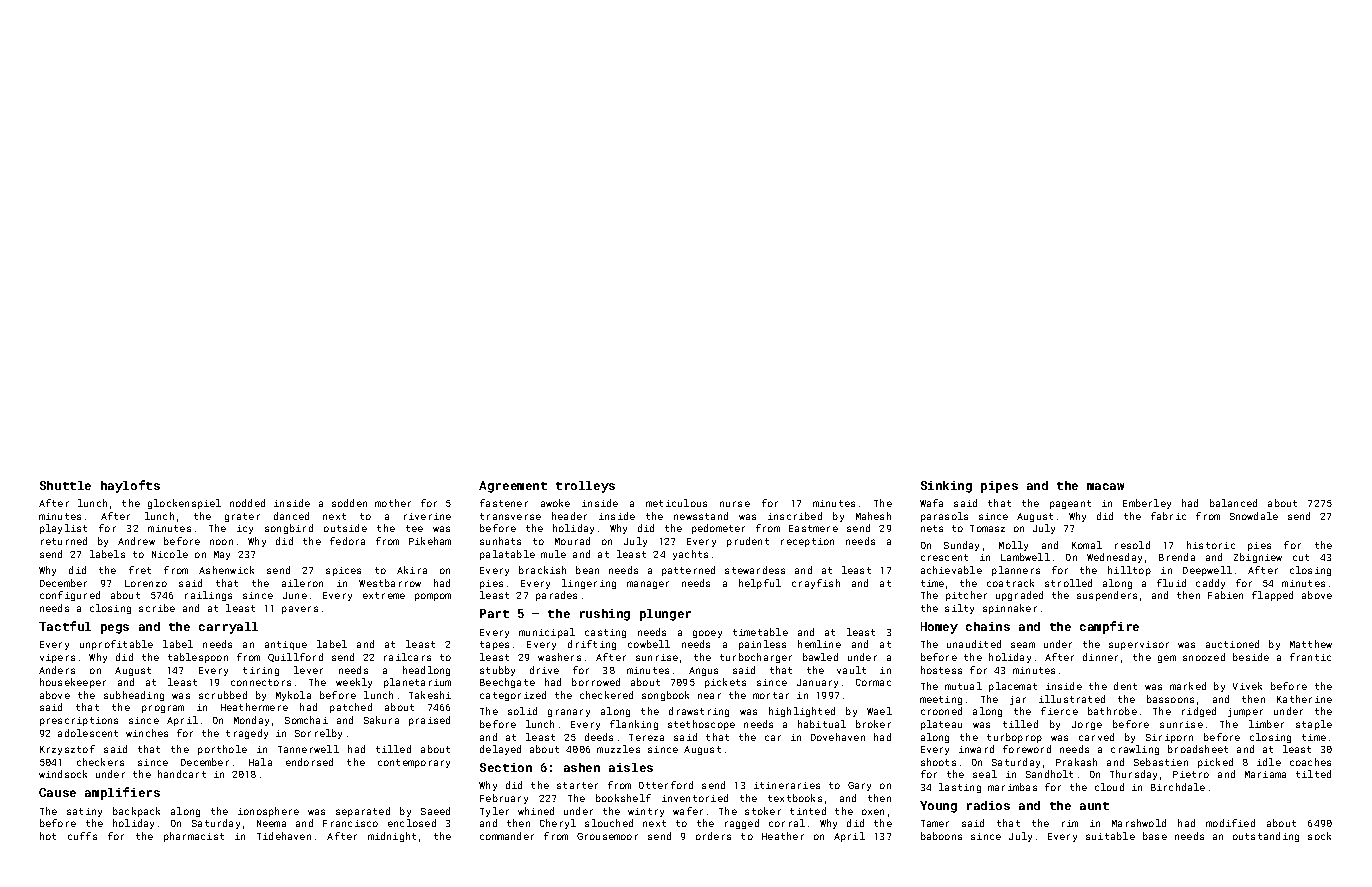 Image resolution: width=1372 pixels, height=887 pixels. Describe the element at coordinates (122, 793) in the screenshot. I see `amplifiers` at that location.
